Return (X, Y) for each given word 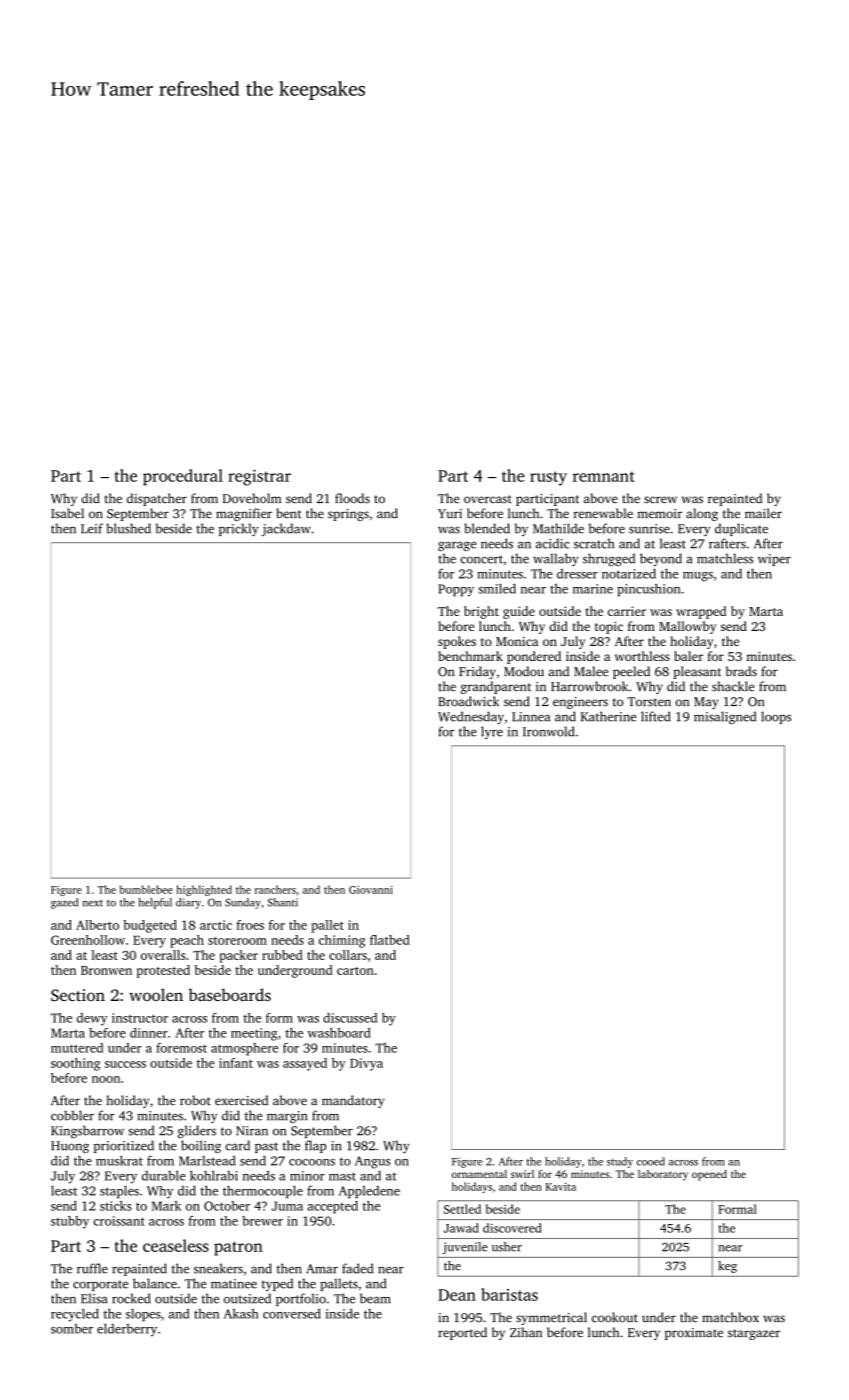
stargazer (754, 1334)
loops (776, 717)
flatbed (390, 940)
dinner (149, 1033)
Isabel (67, 513)
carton (355, 971)
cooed (651, 1161)
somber (72, 1329)
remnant (604, 476)
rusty (548, 478)
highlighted (204, 890)
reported (462, 1333)
